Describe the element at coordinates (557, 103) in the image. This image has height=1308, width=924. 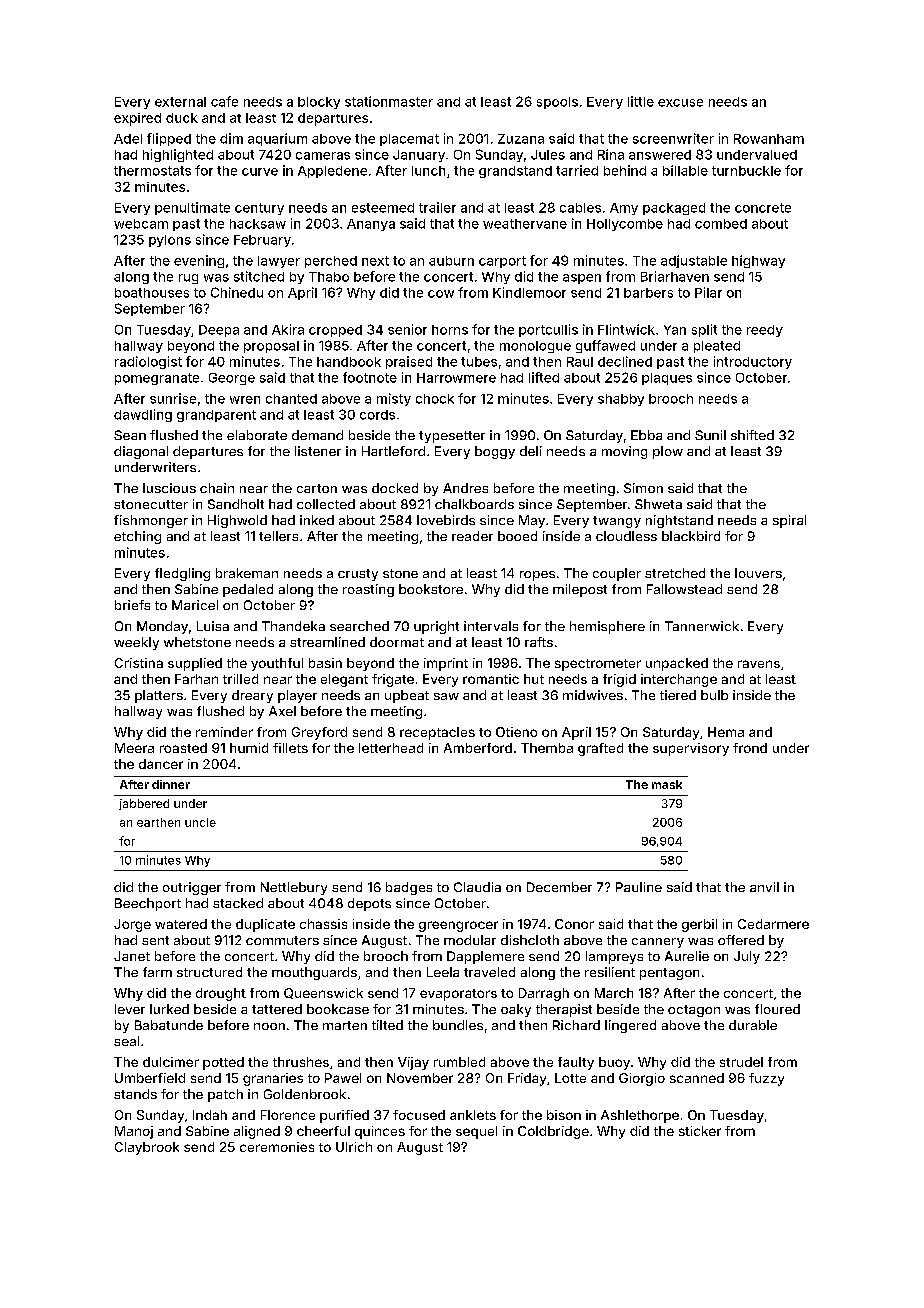
I see `spools` at that location.
